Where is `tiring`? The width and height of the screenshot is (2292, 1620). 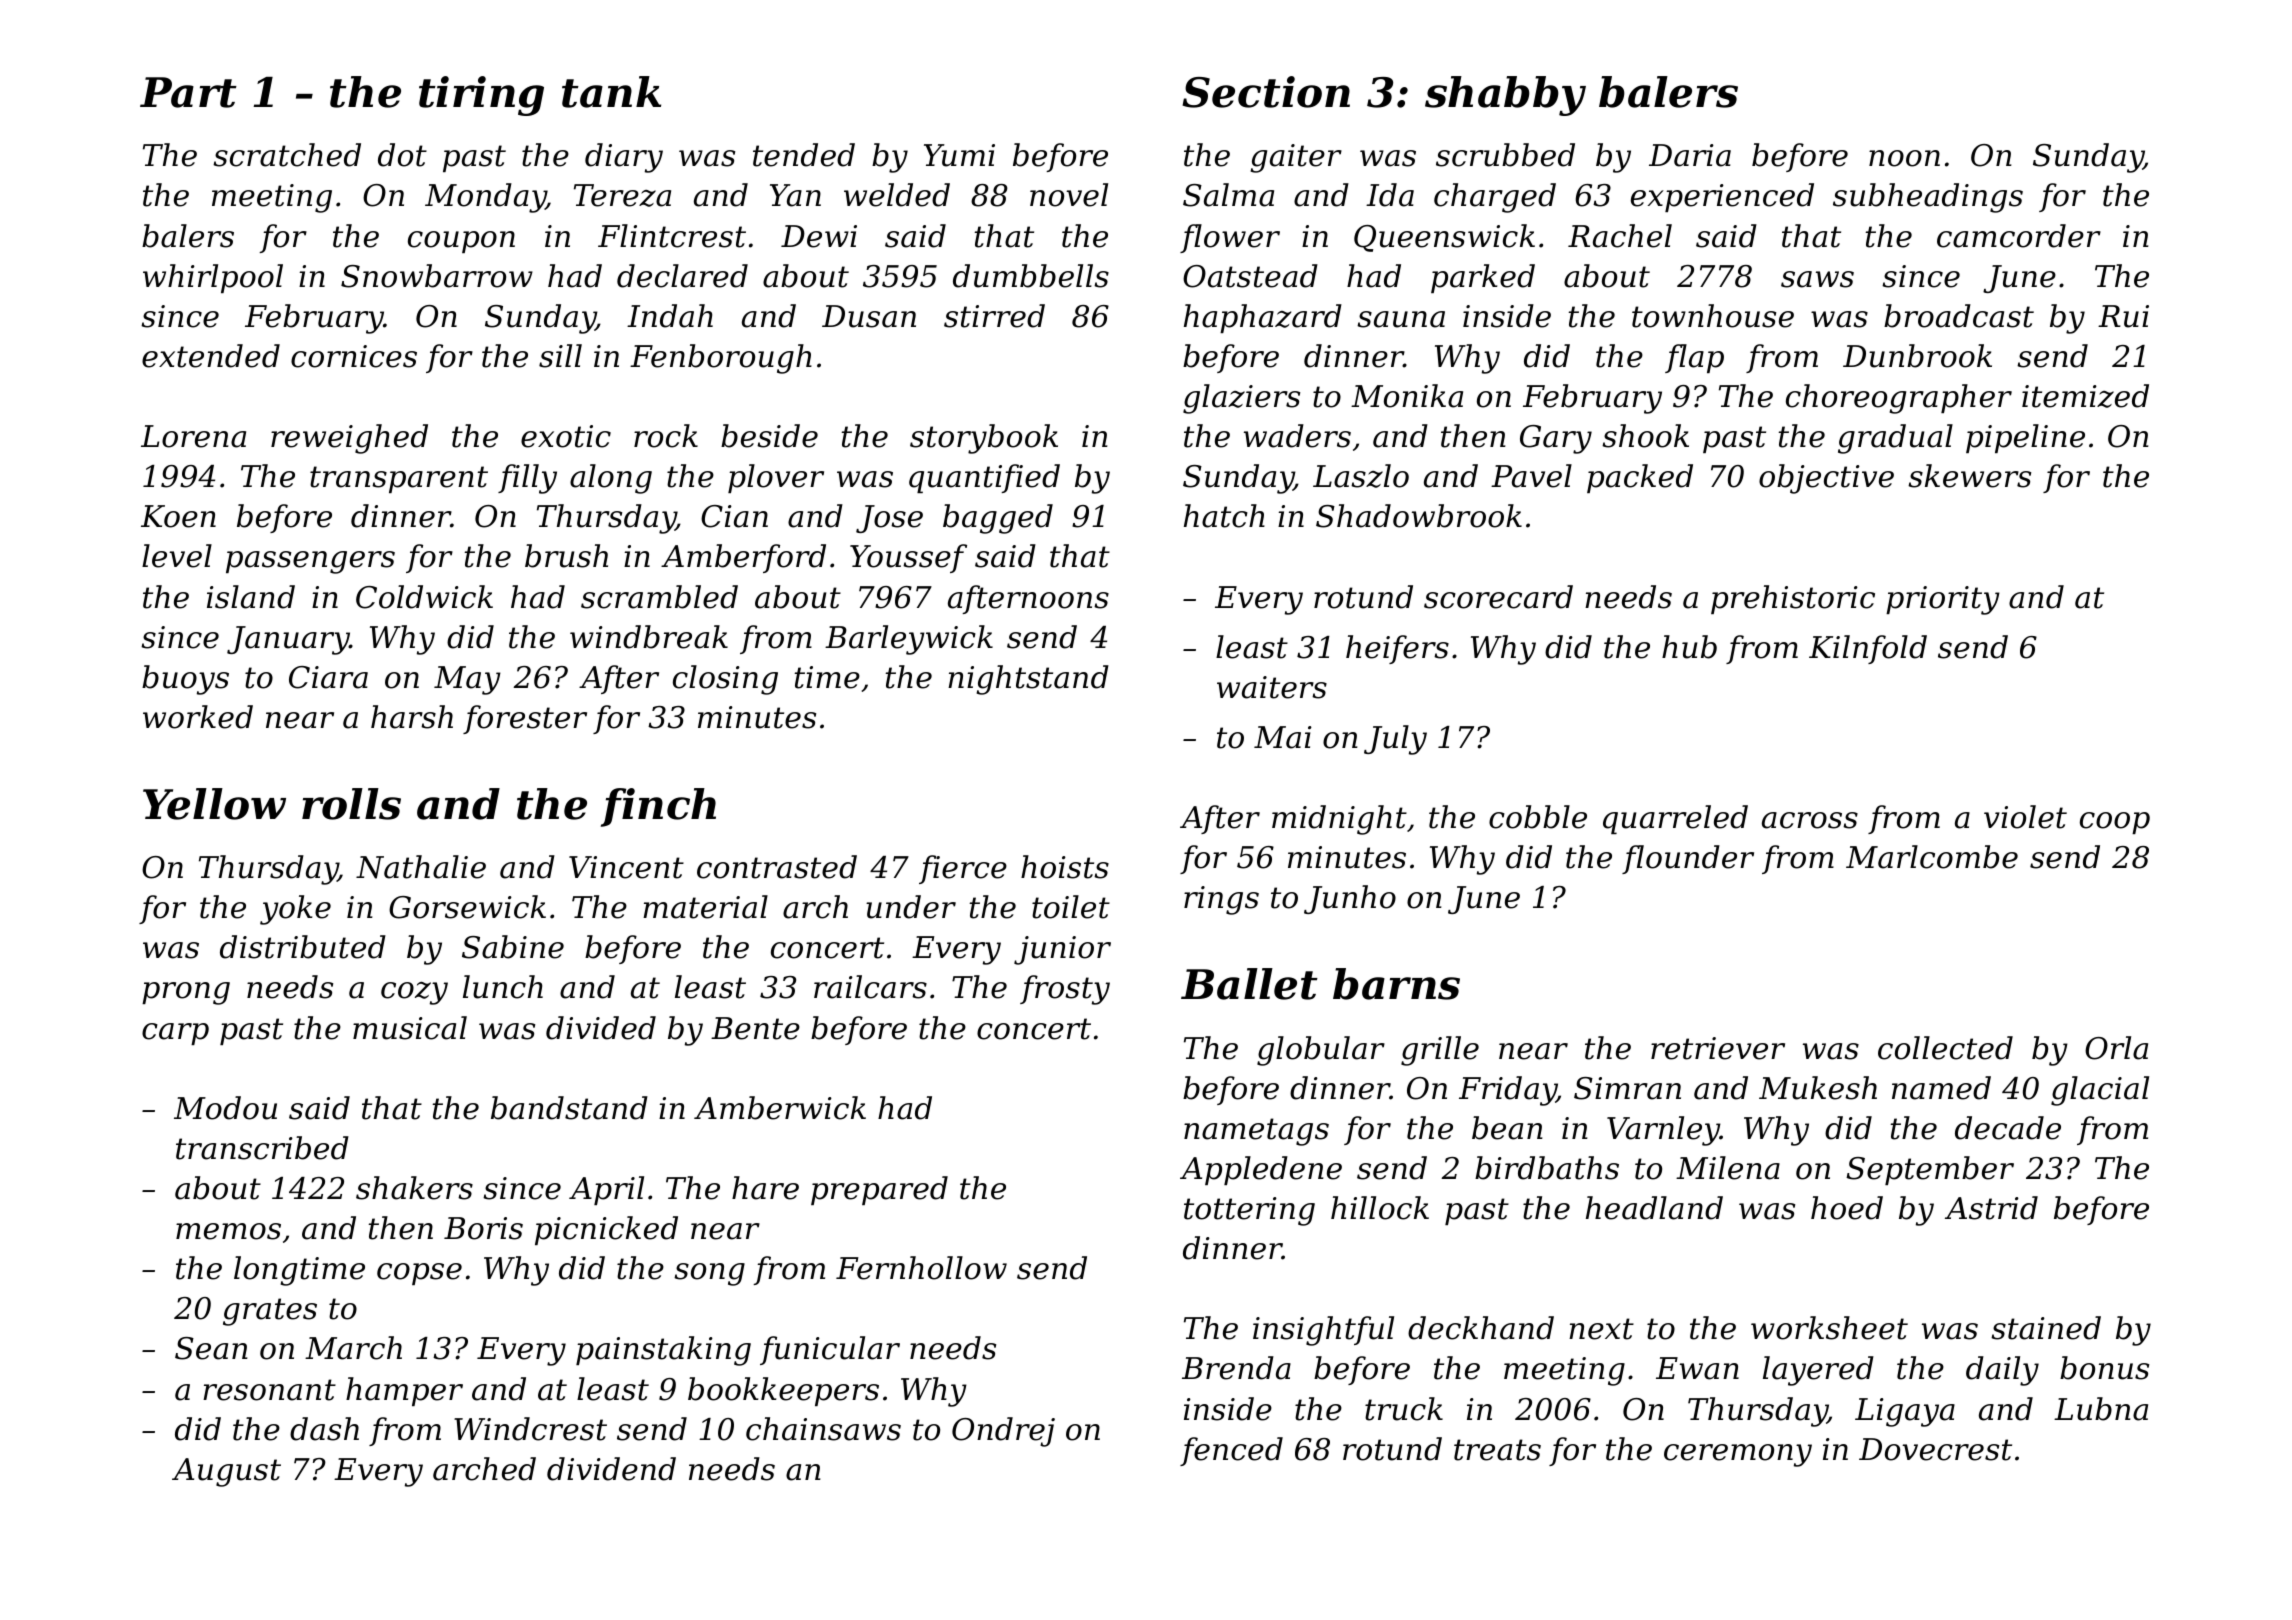
tiring is located at coordinates (481, 96).
